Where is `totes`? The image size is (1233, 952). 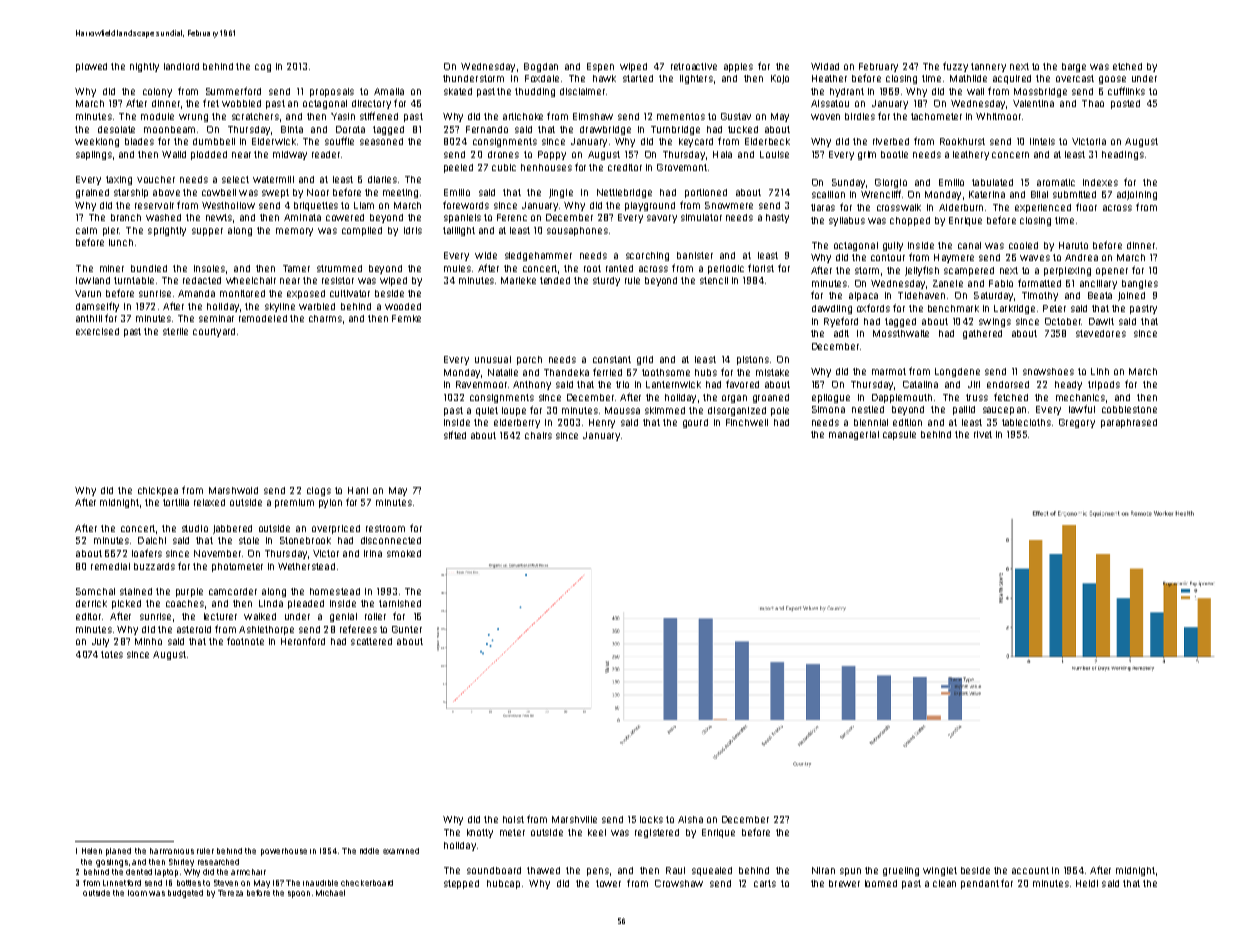 totes is located at coordinates (112, 654).
